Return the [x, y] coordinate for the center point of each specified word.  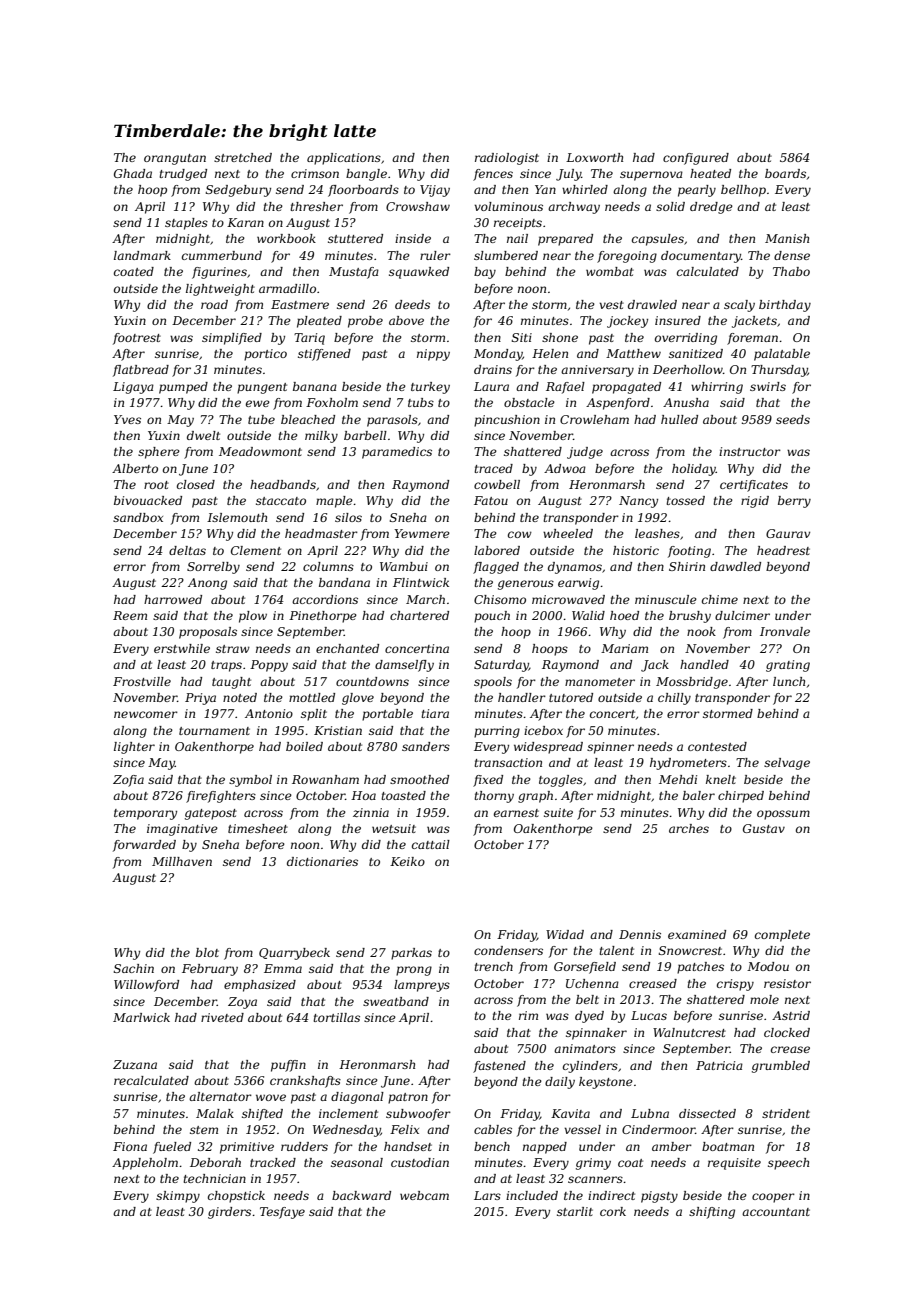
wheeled [568, 533]
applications [344, 159]
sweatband [396, 1001]
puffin [288, 1066]
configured [696, 159]
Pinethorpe [323, 617]
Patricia [719, 1065]
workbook [286, 238]
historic [636, 550]
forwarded [144, 846]
